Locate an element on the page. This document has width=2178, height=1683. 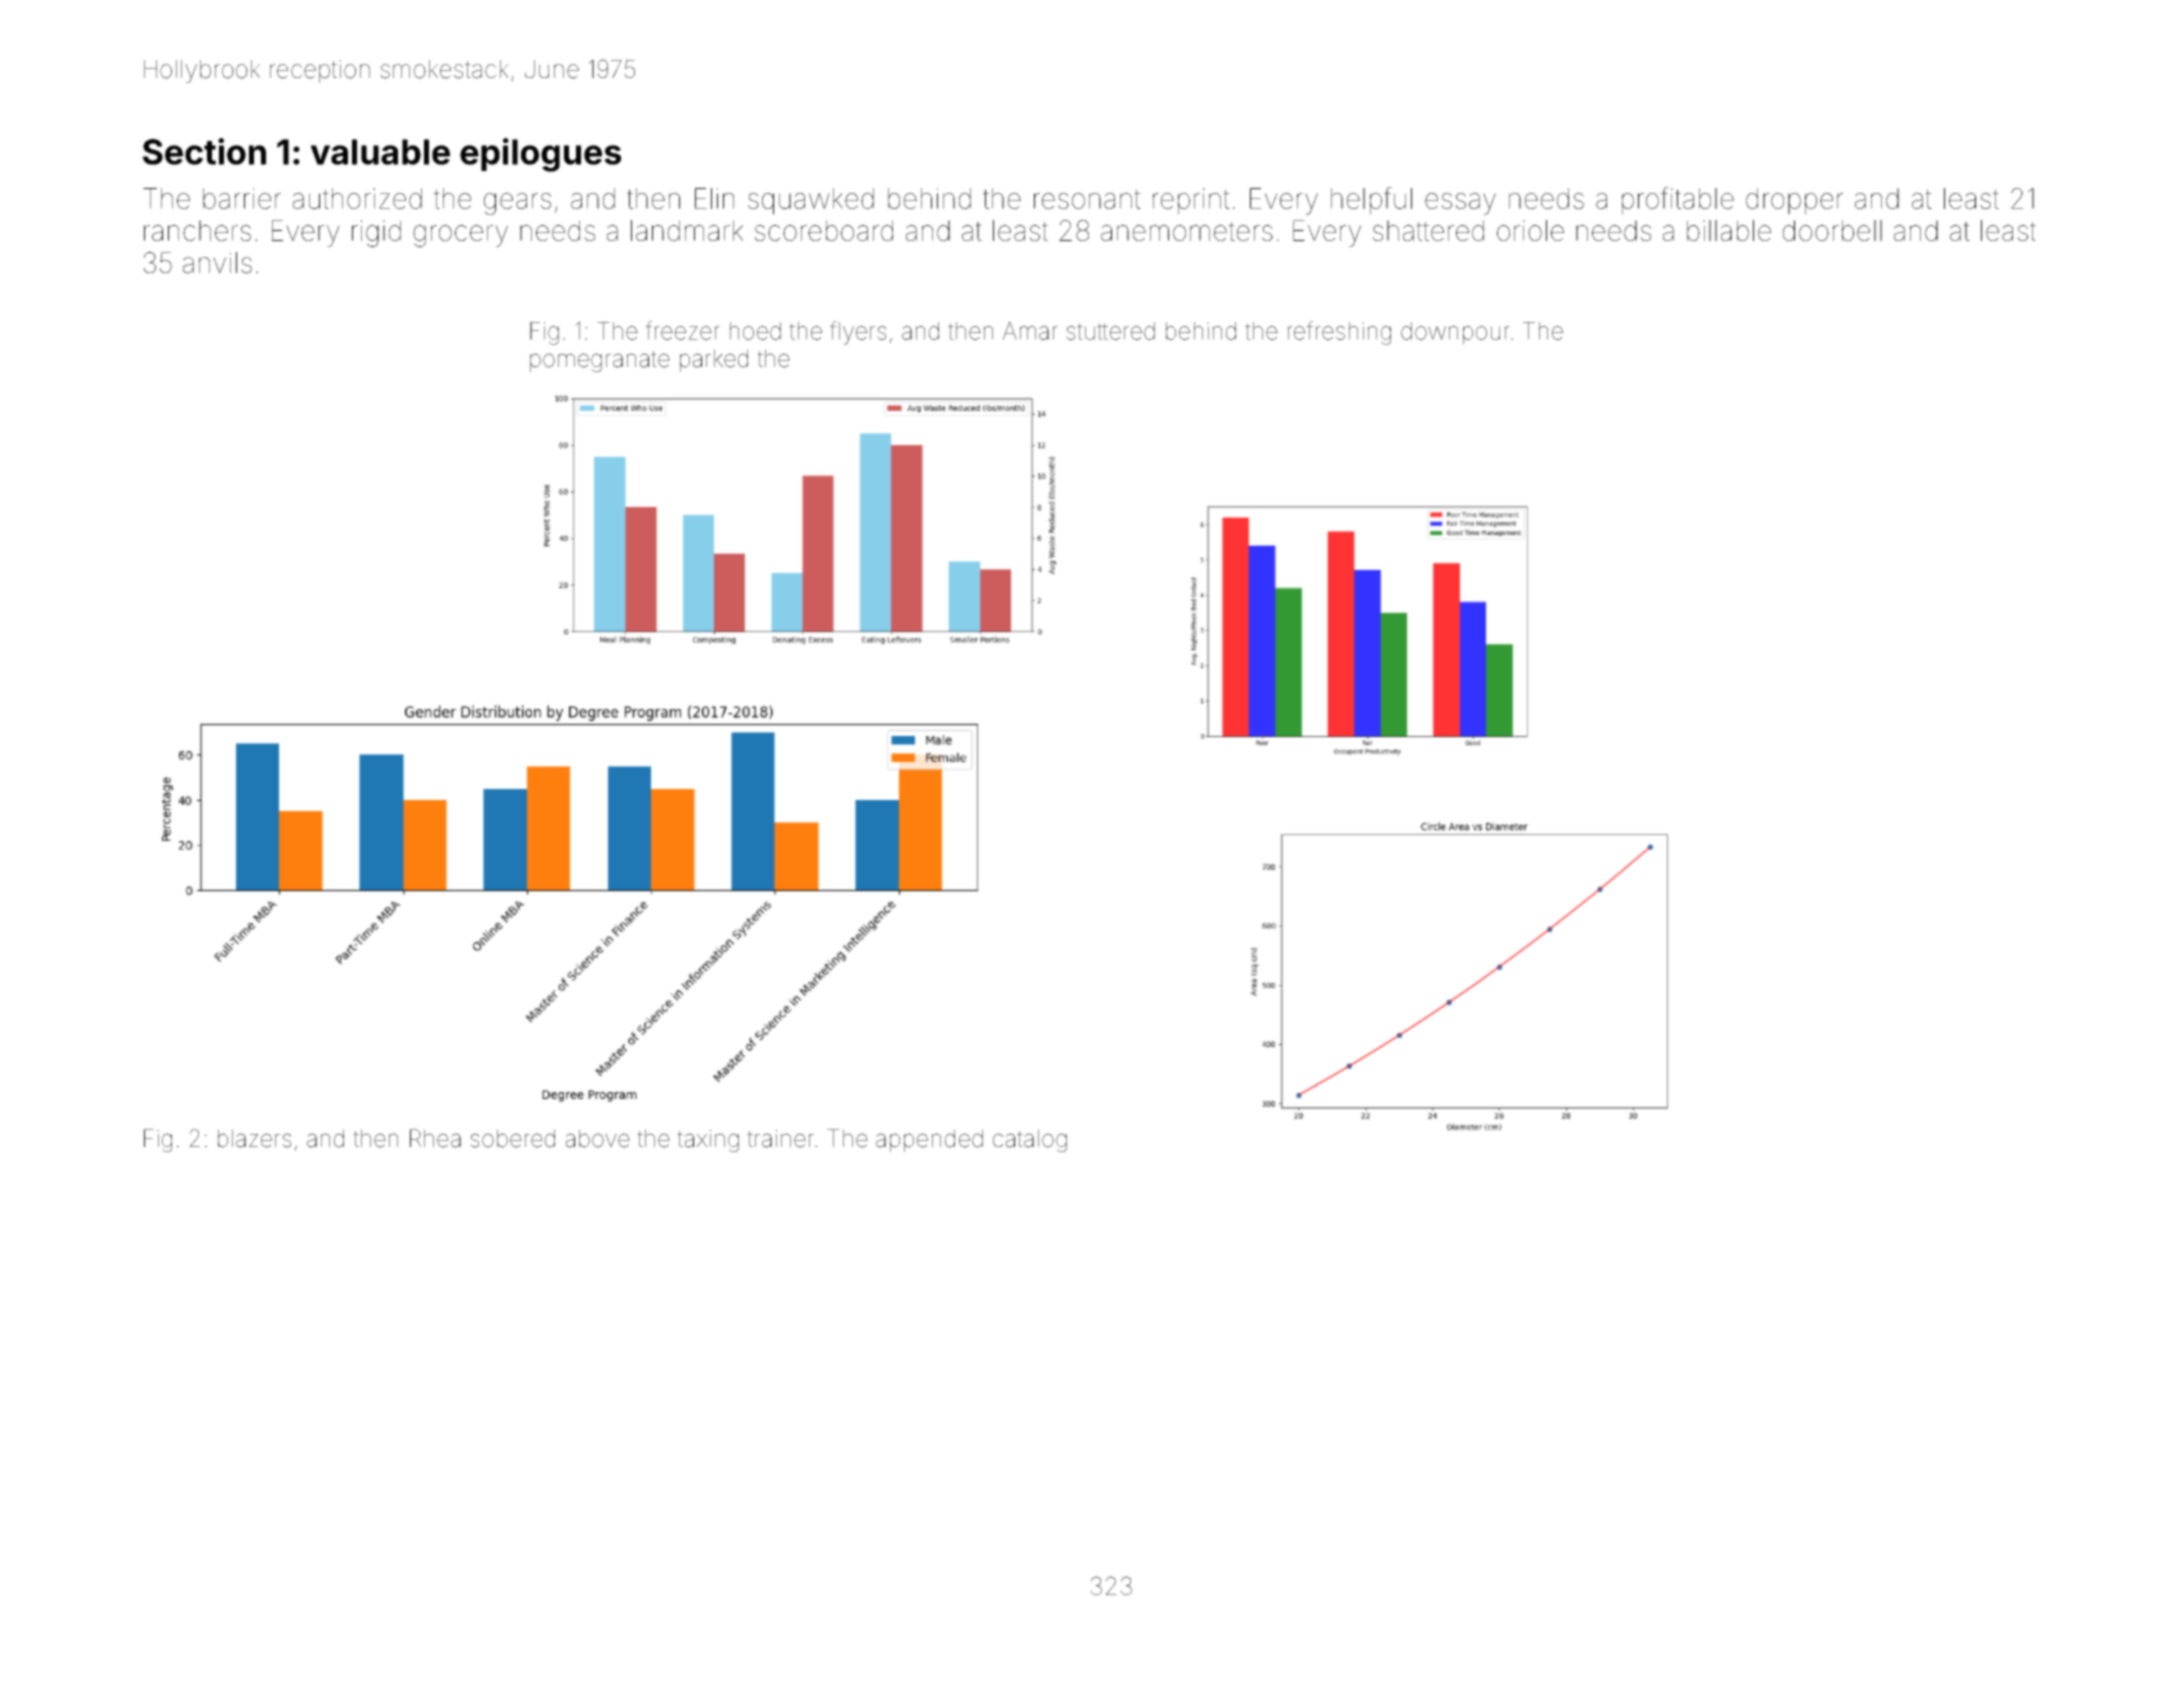
trainer is located at coordinates (780, 1139).
